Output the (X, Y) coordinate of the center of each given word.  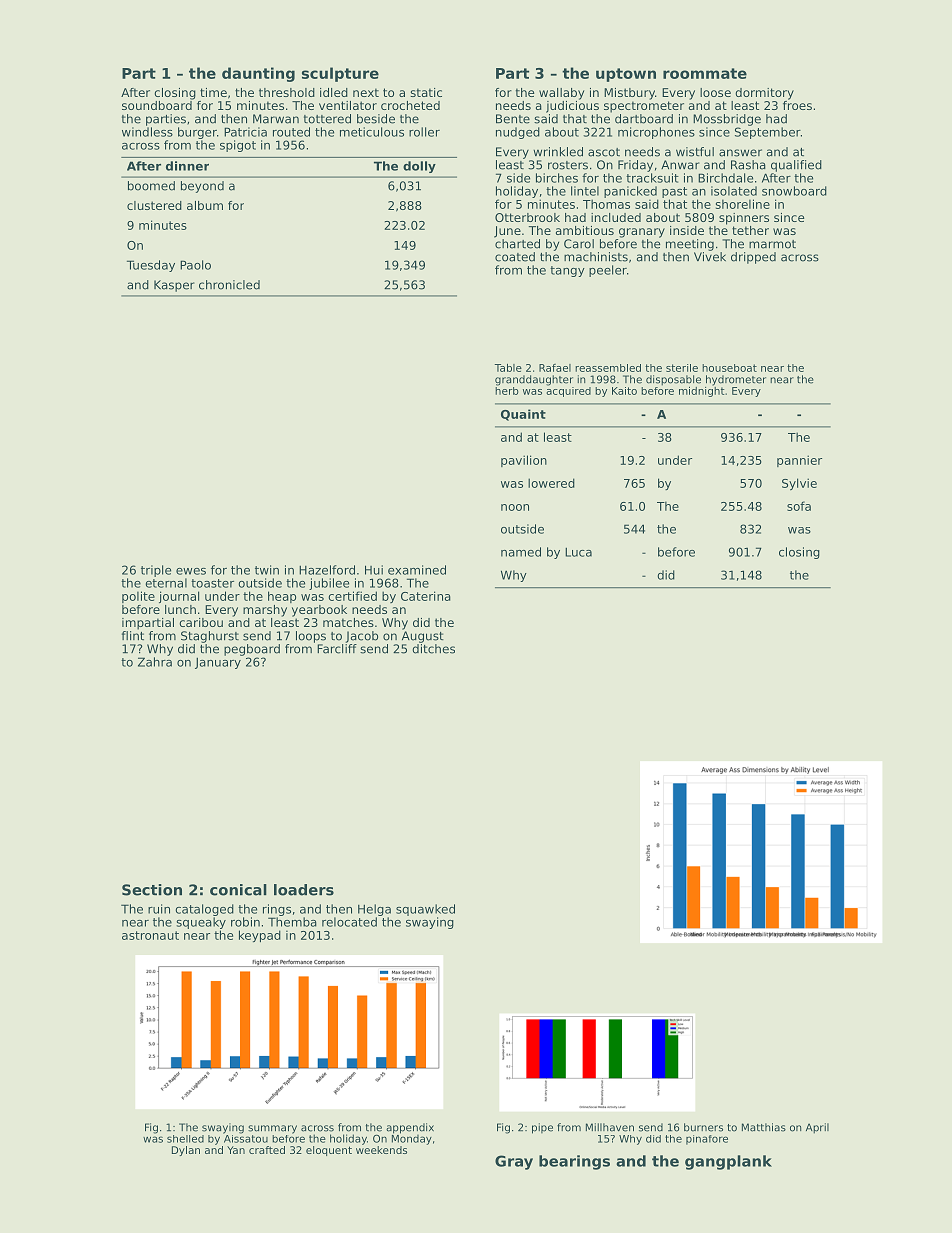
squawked (425, 910)
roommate (705, 73)
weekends (381, 1150)
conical (238, 890)
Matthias (764, 1127)
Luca (578, 552)
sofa (799, 506)
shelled (185, 1139)
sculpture (340, 74)
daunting (258, 74)
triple (156, 571)
